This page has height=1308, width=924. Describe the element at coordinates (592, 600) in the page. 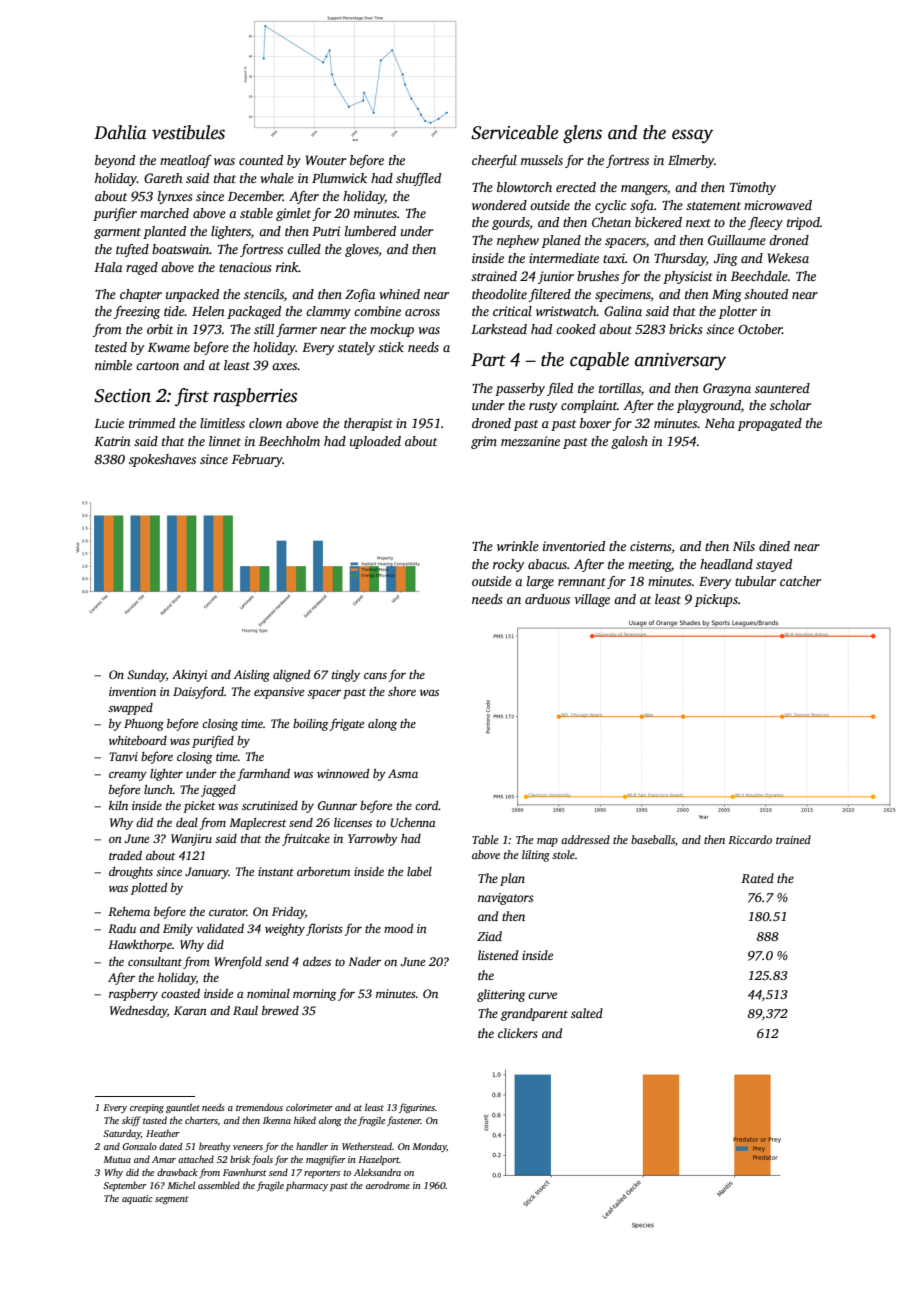

I see `village` at that location.
